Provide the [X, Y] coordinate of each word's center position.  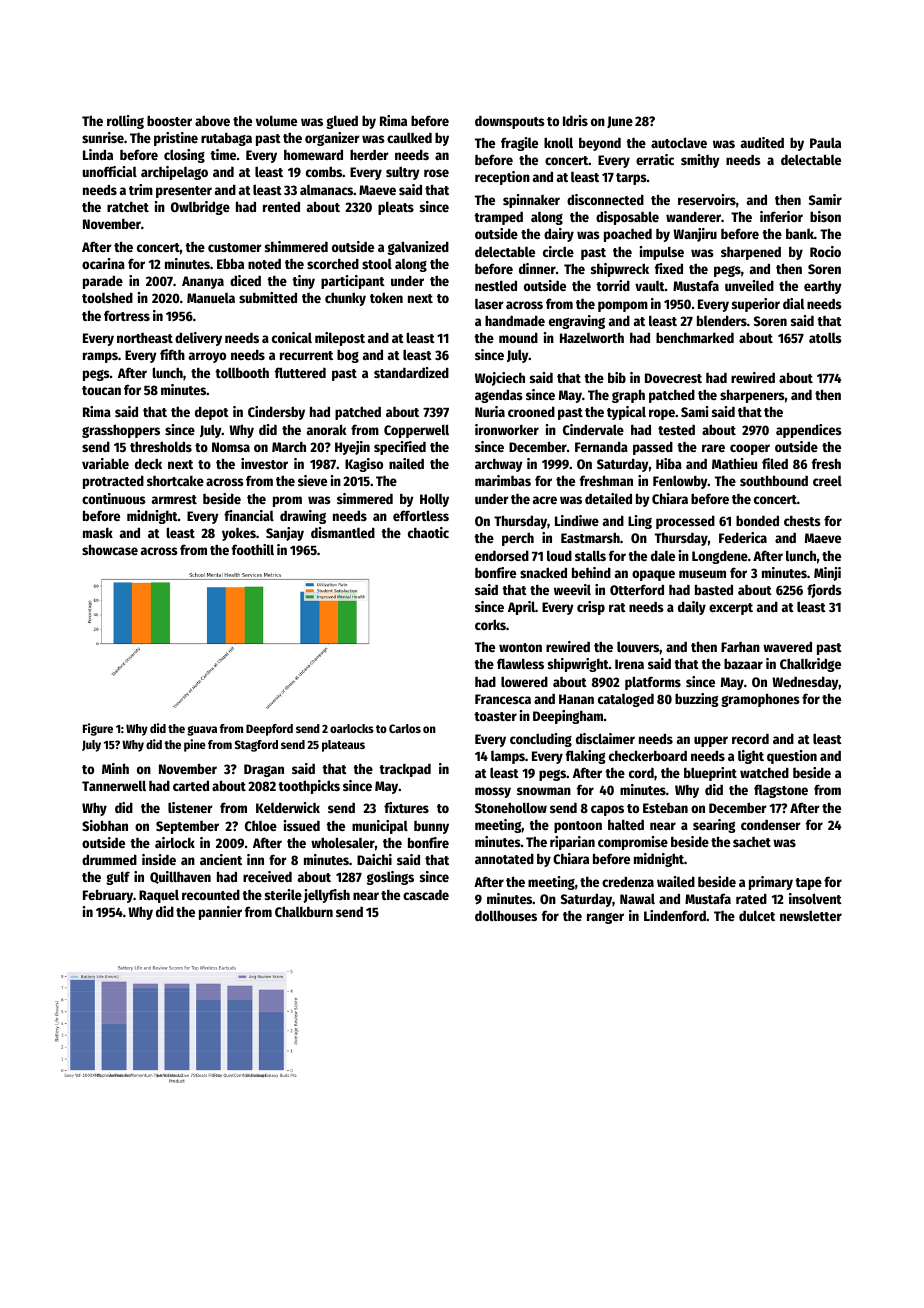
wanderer [693, 216]
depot [212, 413]
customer [235, 247]
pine [195, 745]
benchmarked [695, 337]
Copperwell [416, 431]
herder [369, 154]
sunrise [103, 137]
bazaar [743, 663]
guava [202, 731]
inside [159, 859]
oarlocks [352, 728]
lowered [524, 681]
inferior [781, 216]
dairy [559, 235]
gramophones [760, 700]
